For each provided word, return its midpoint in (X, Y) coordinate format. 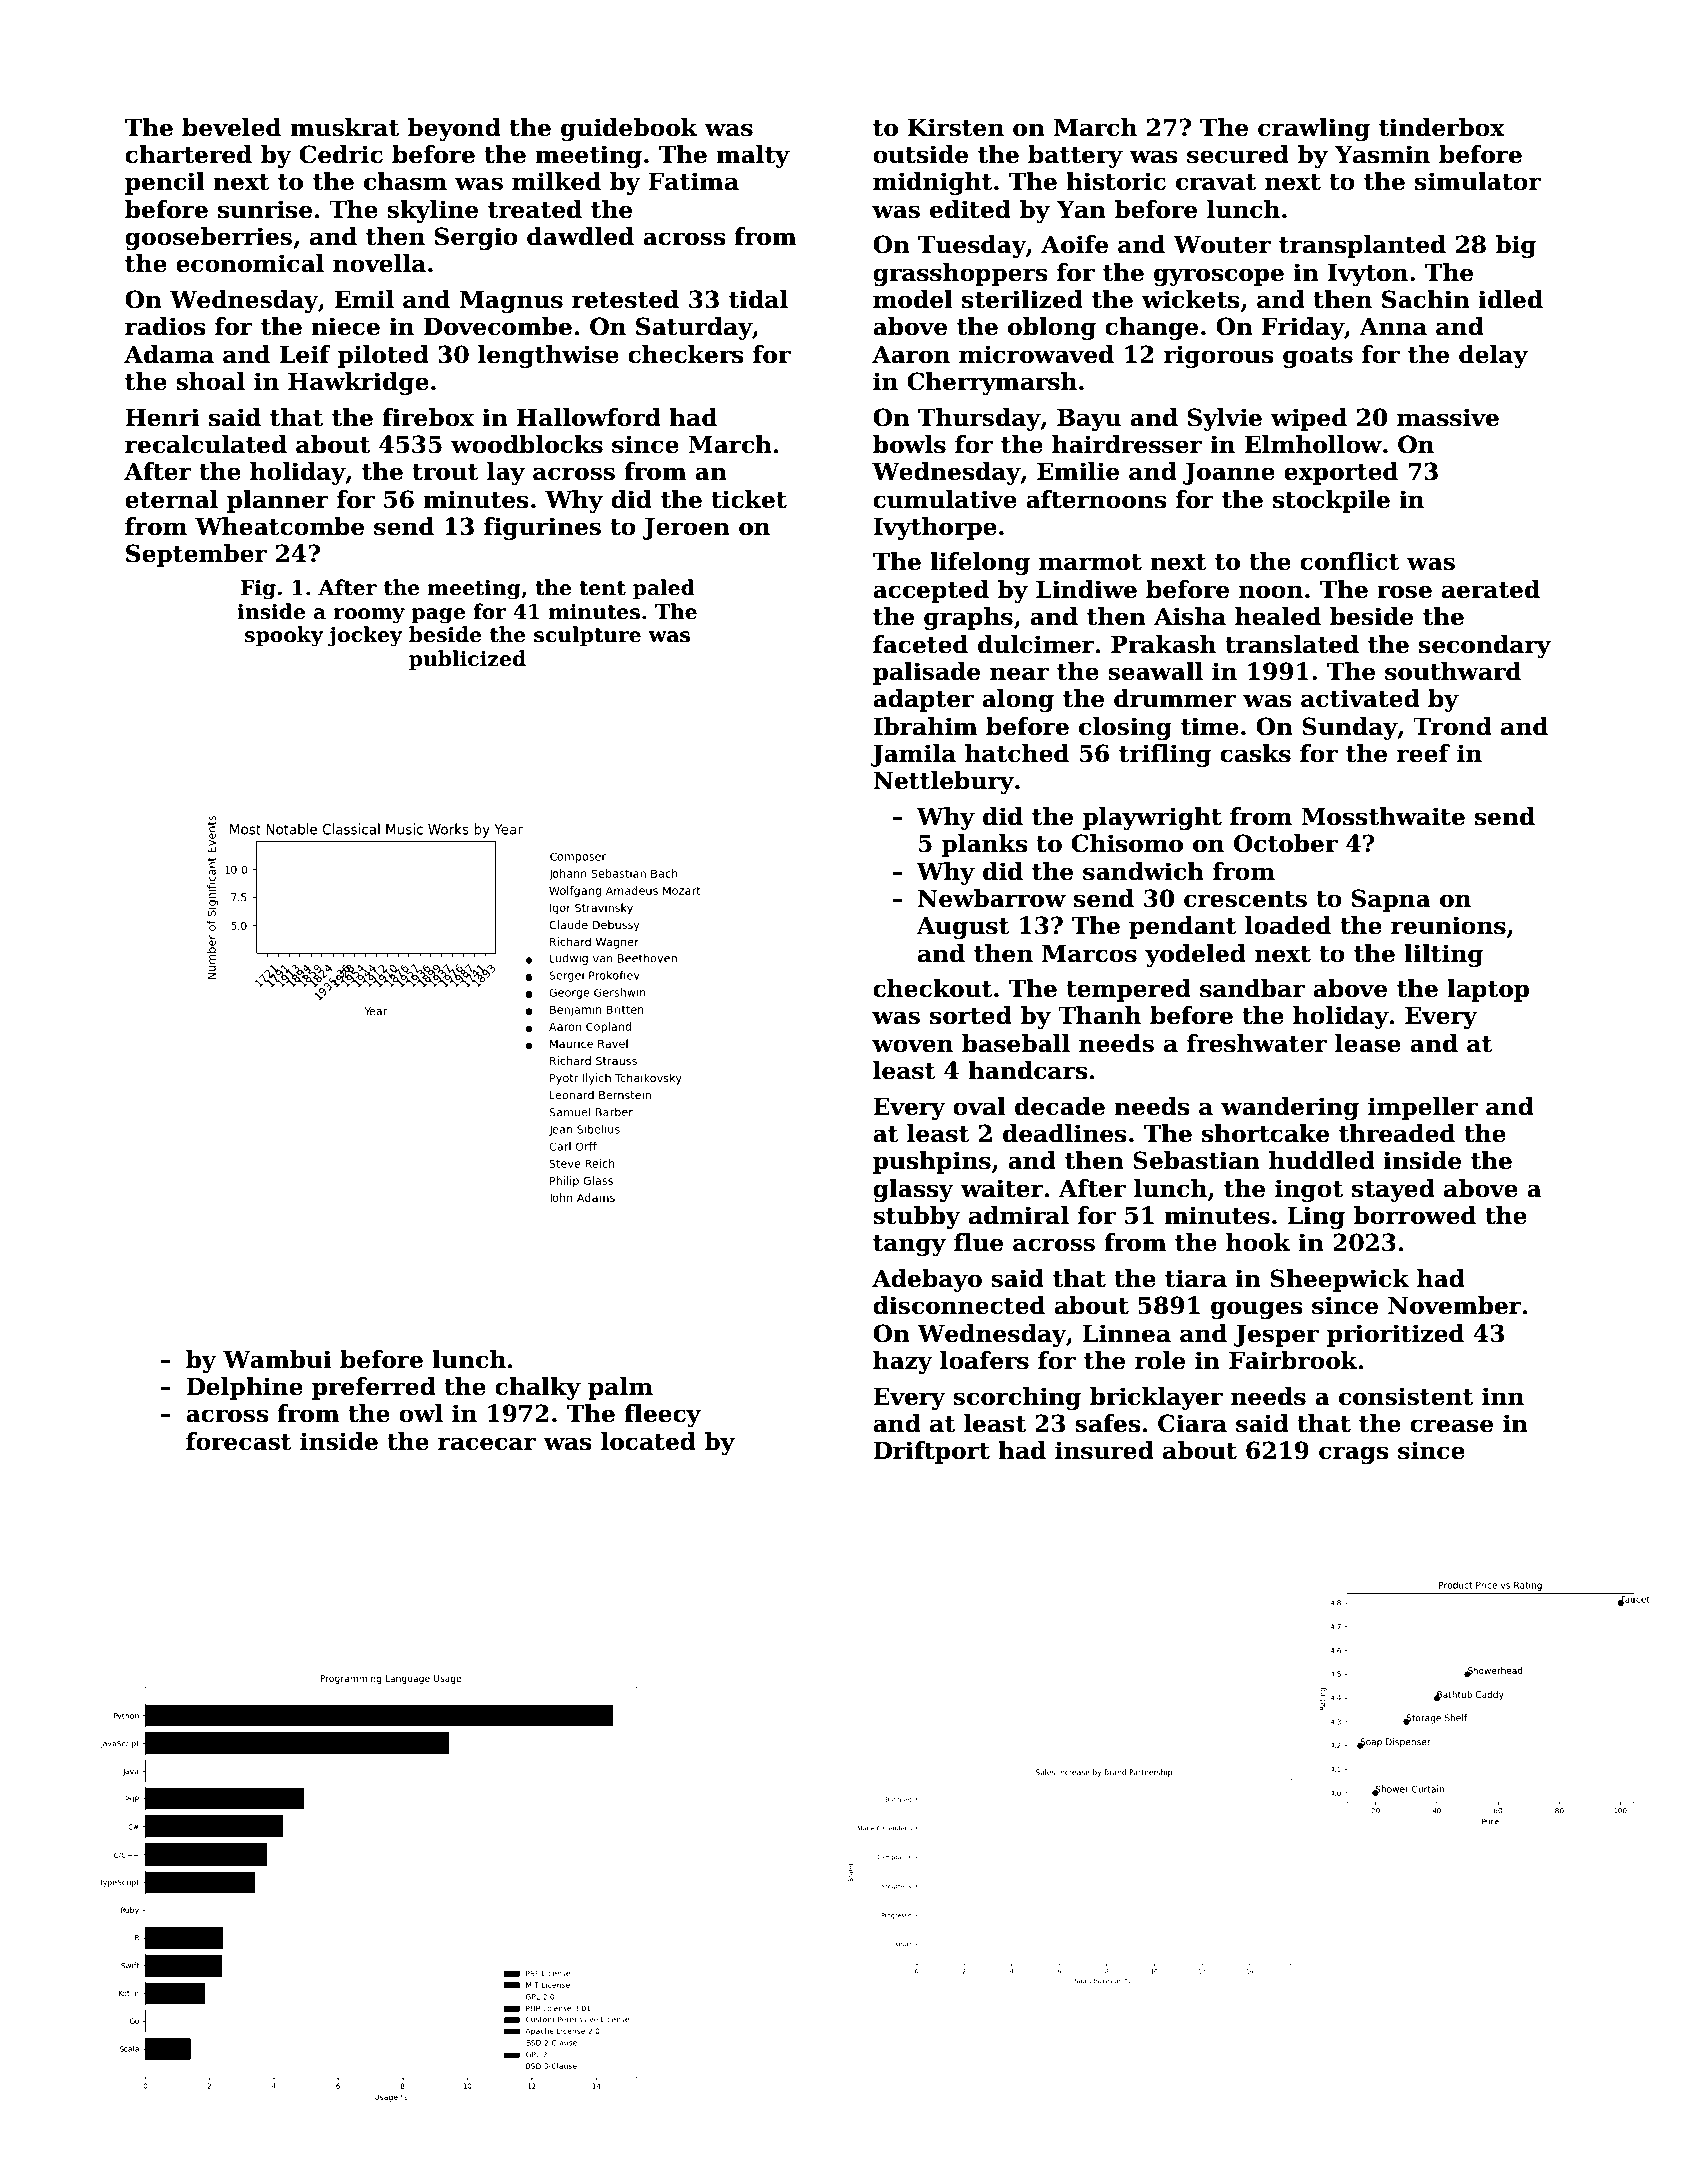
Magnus (511, 302)
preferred (374, 1388)
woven (912, 1046)
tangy (909, 1245)
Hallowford (589, 417)
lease (1368, 1043)
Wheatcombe (279, 526)
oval (979, 1106)
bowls (909, 444)
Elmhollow (1313, 444)
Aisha (1190, 616)
